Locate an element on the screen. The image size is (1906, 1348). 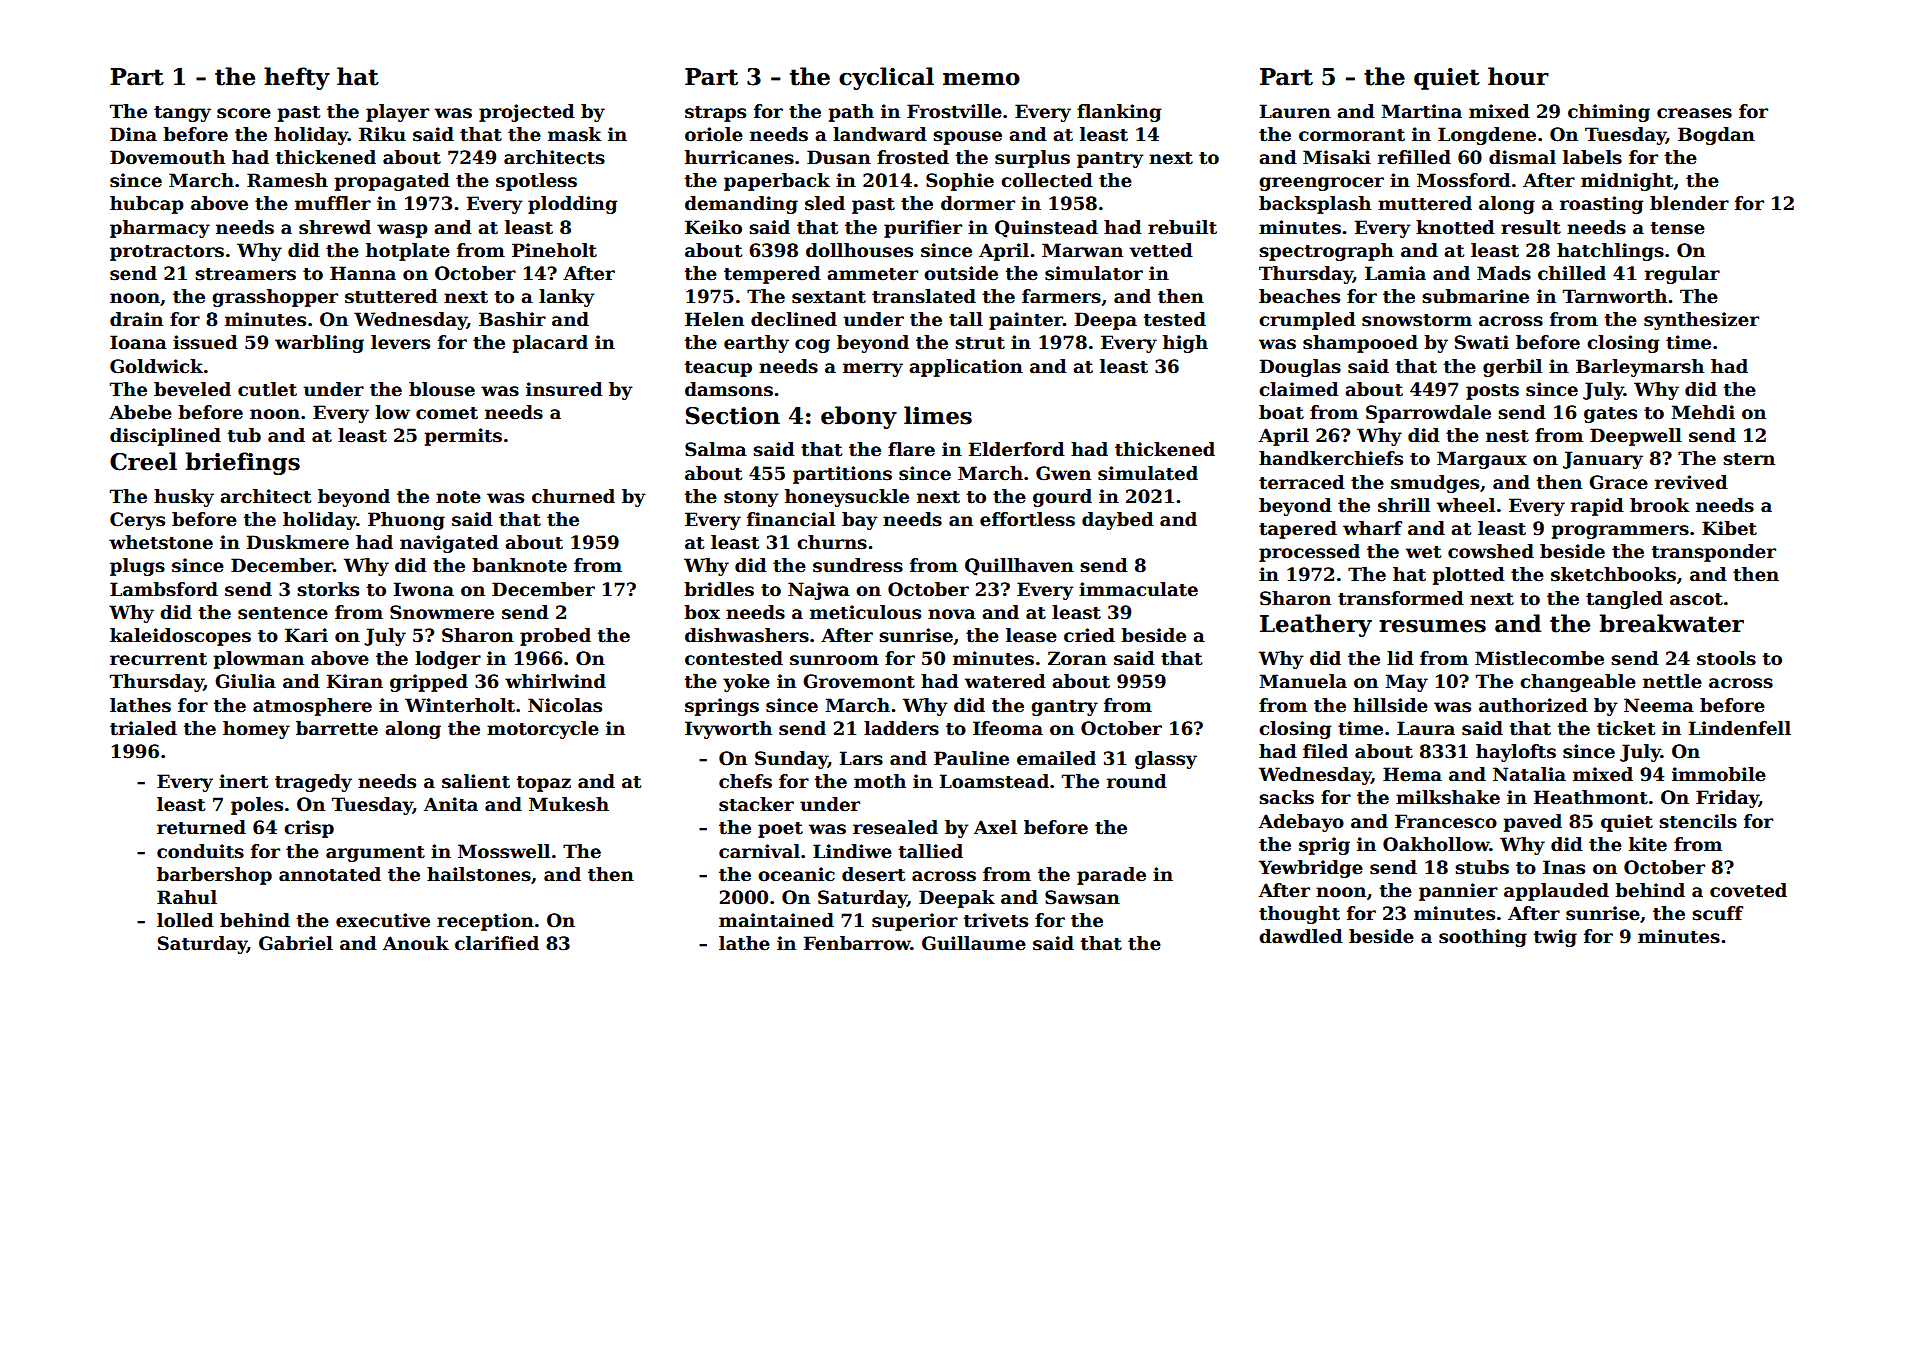
Dina is located at coordinates (133, 134).
